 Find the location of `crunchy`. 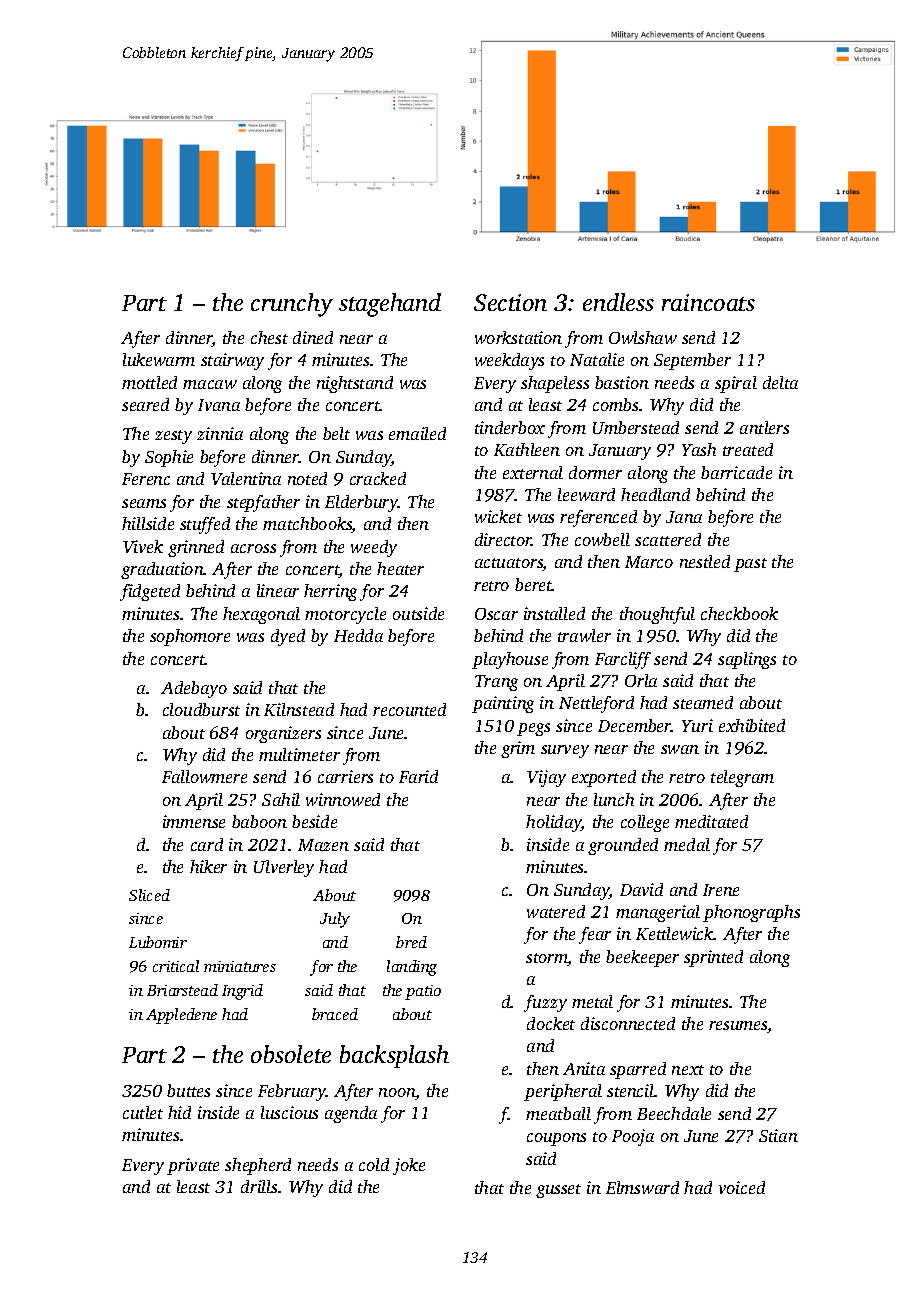

crunchy is located at coordinates (292, 305).
